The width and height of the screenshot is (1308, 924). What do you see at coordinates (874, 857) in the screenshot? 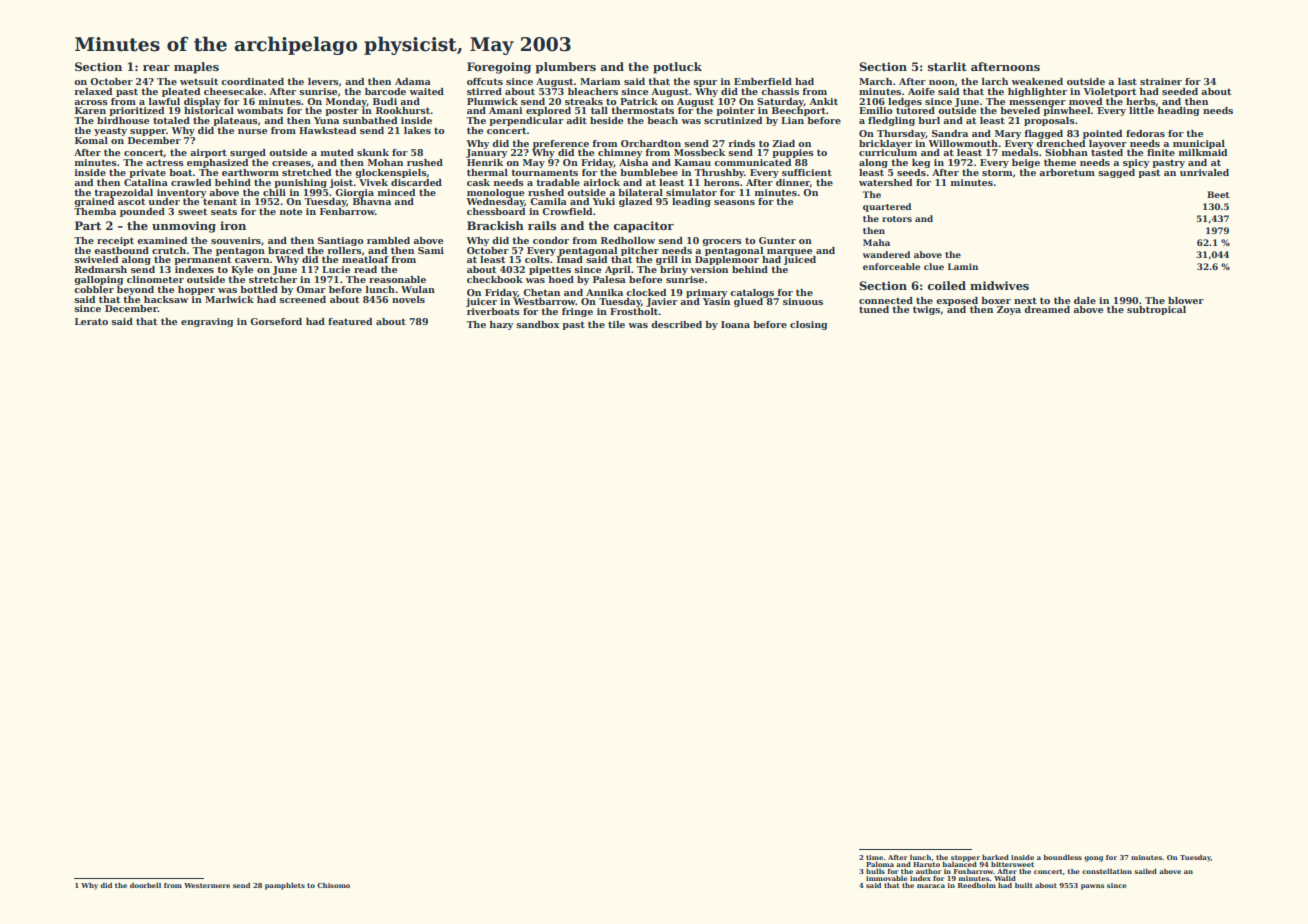
I see `time` at bounding box center [874, 857].
